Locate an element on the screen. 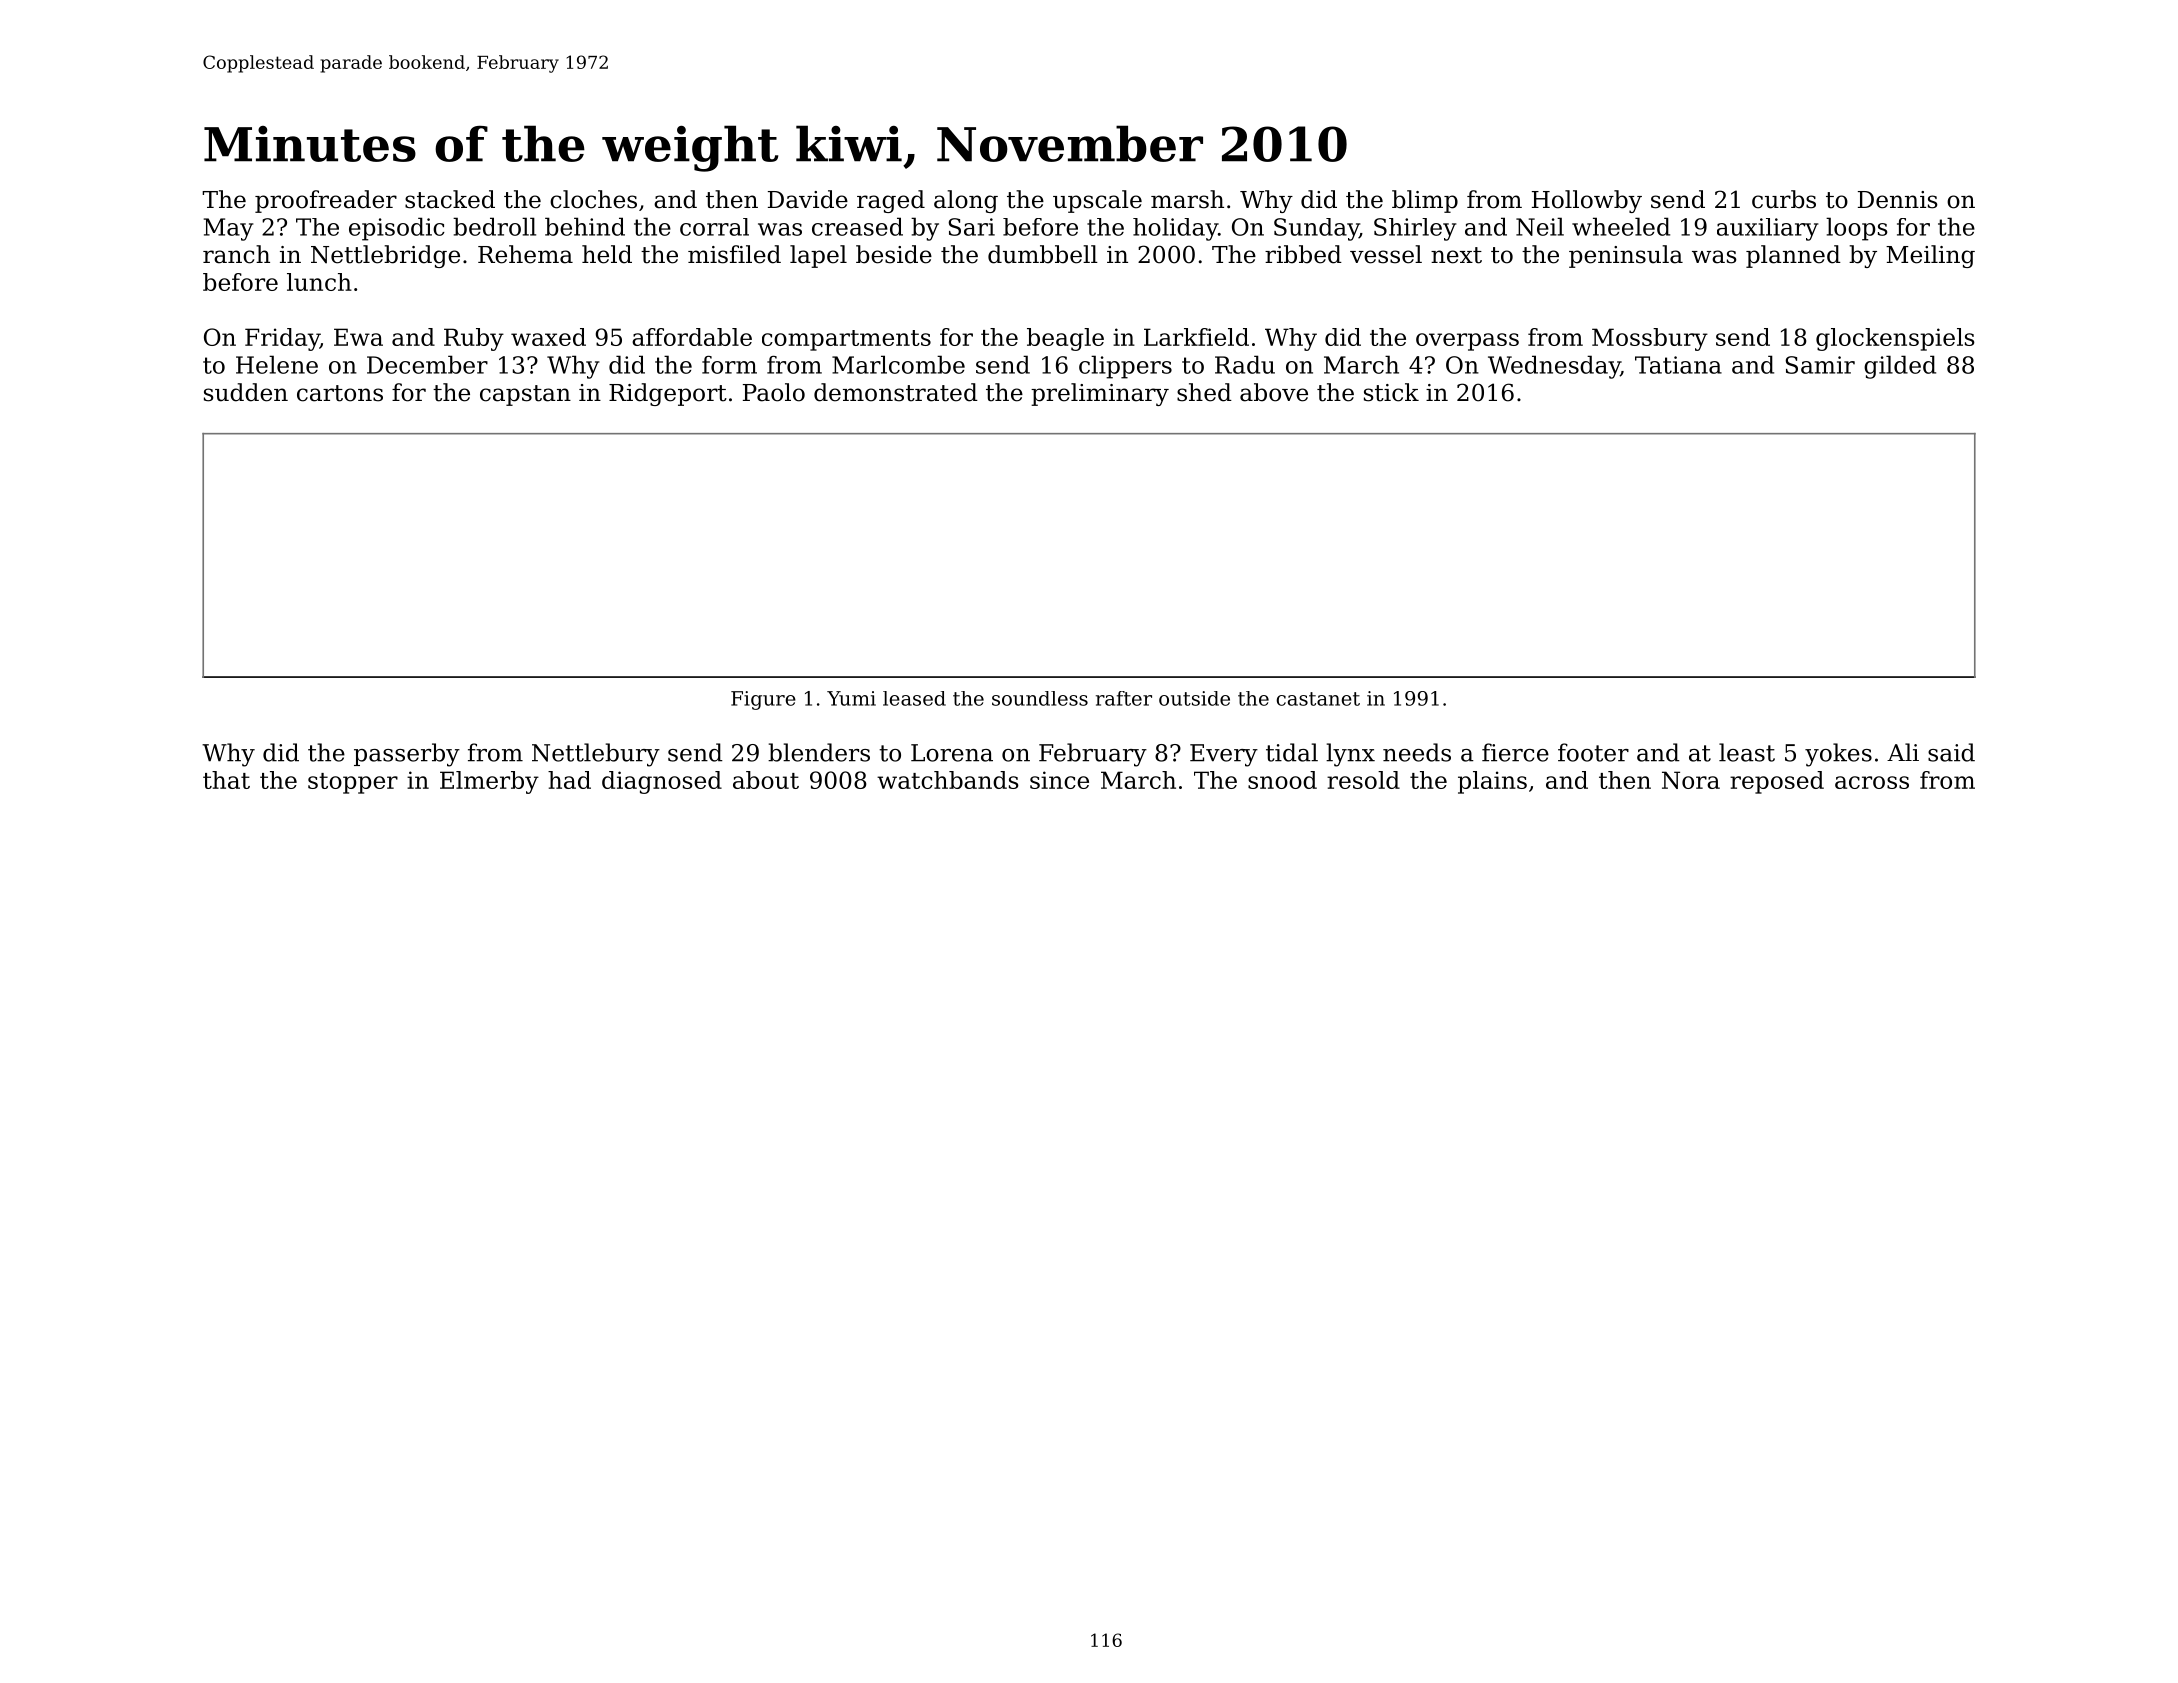  rafter is located at coordinates (1124, 698).
